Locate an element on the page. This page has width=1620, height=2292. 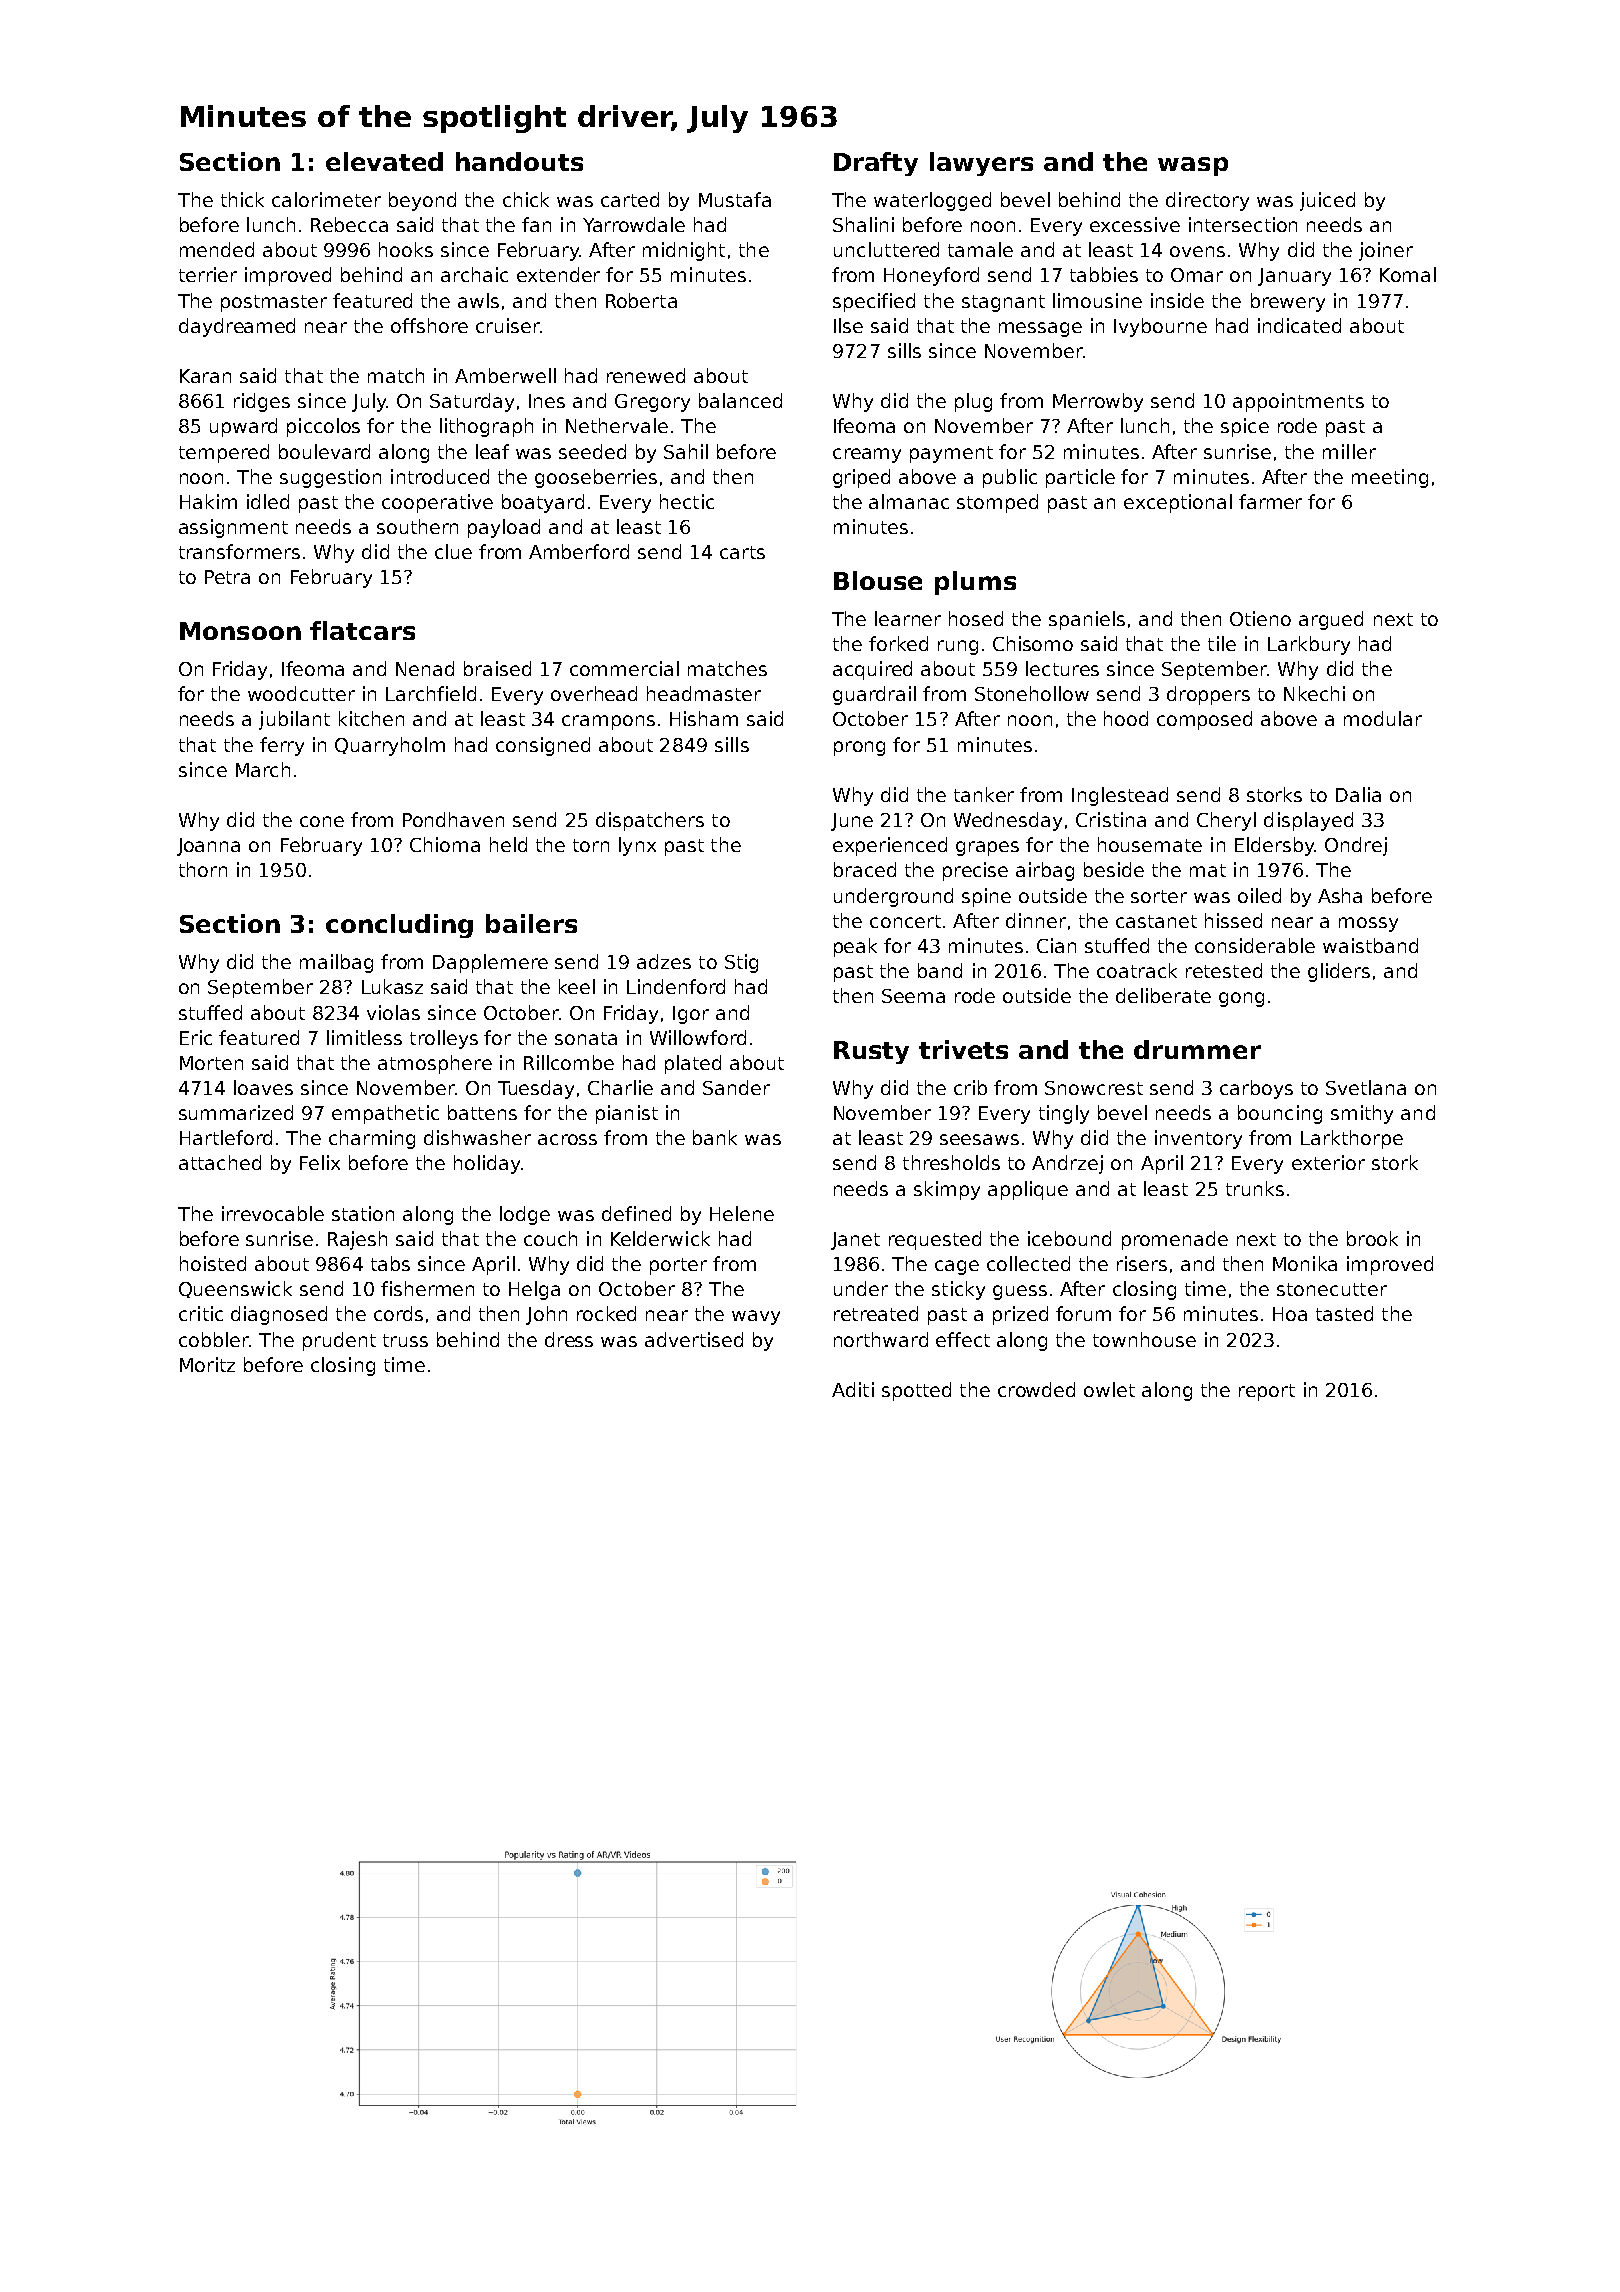
forum is located at coordinates (1083, 1313).
